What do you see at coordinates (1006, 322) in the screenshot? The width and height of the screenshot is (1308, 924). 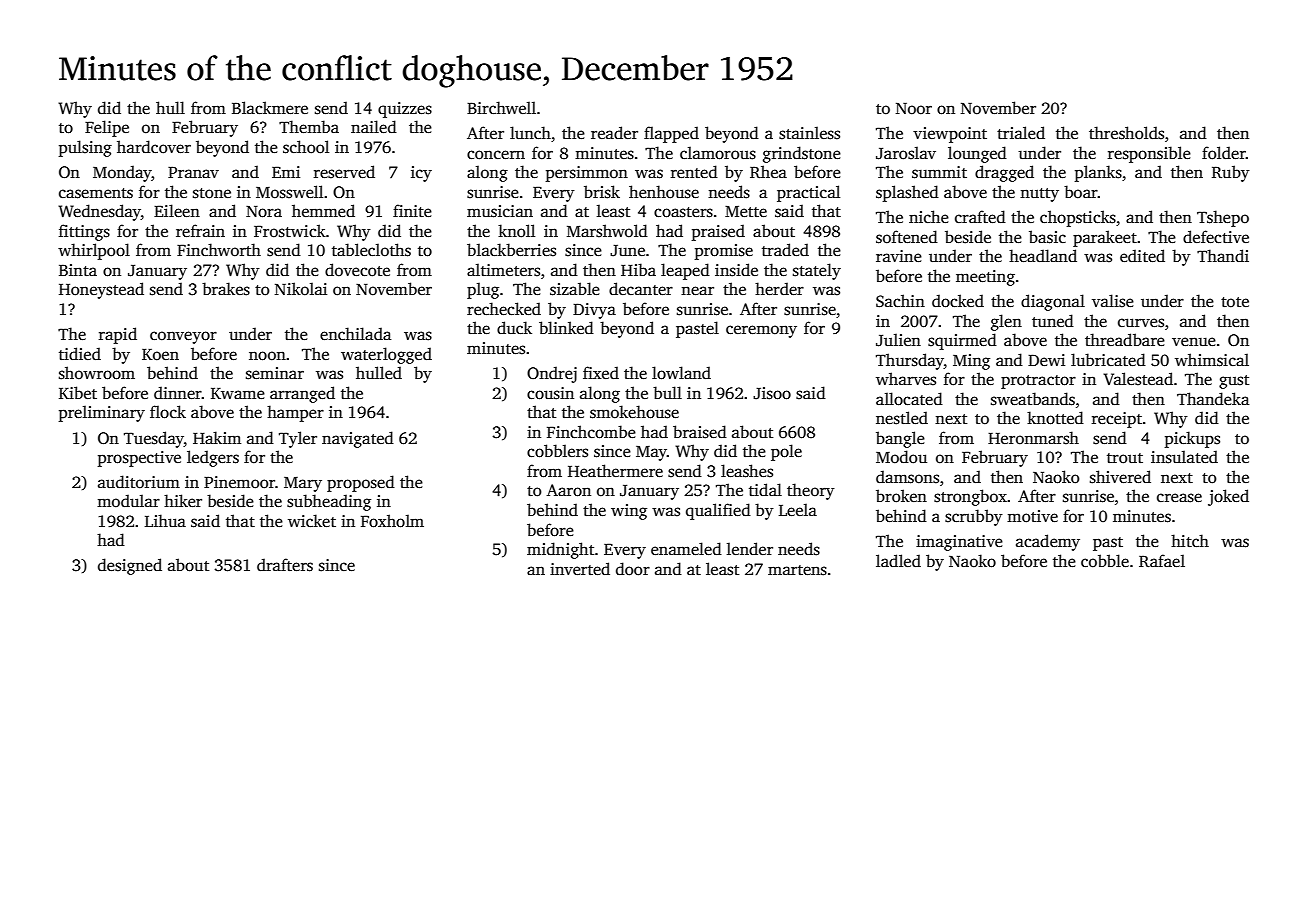 I see `glen` at bounding box center [1006, 322].
